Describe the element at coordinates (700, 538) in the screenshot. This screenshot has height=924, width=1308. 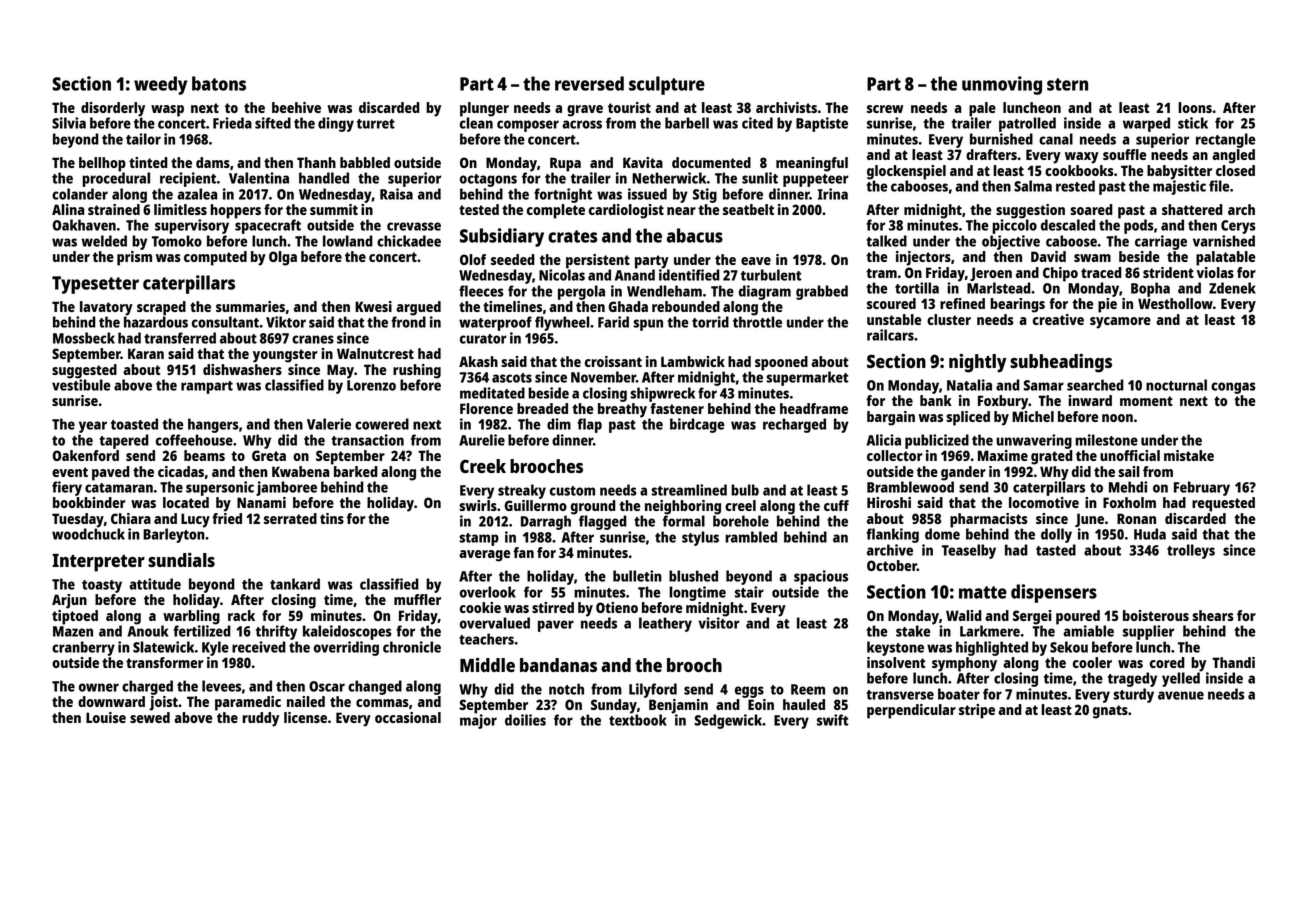
I see `stylus` at that location.
